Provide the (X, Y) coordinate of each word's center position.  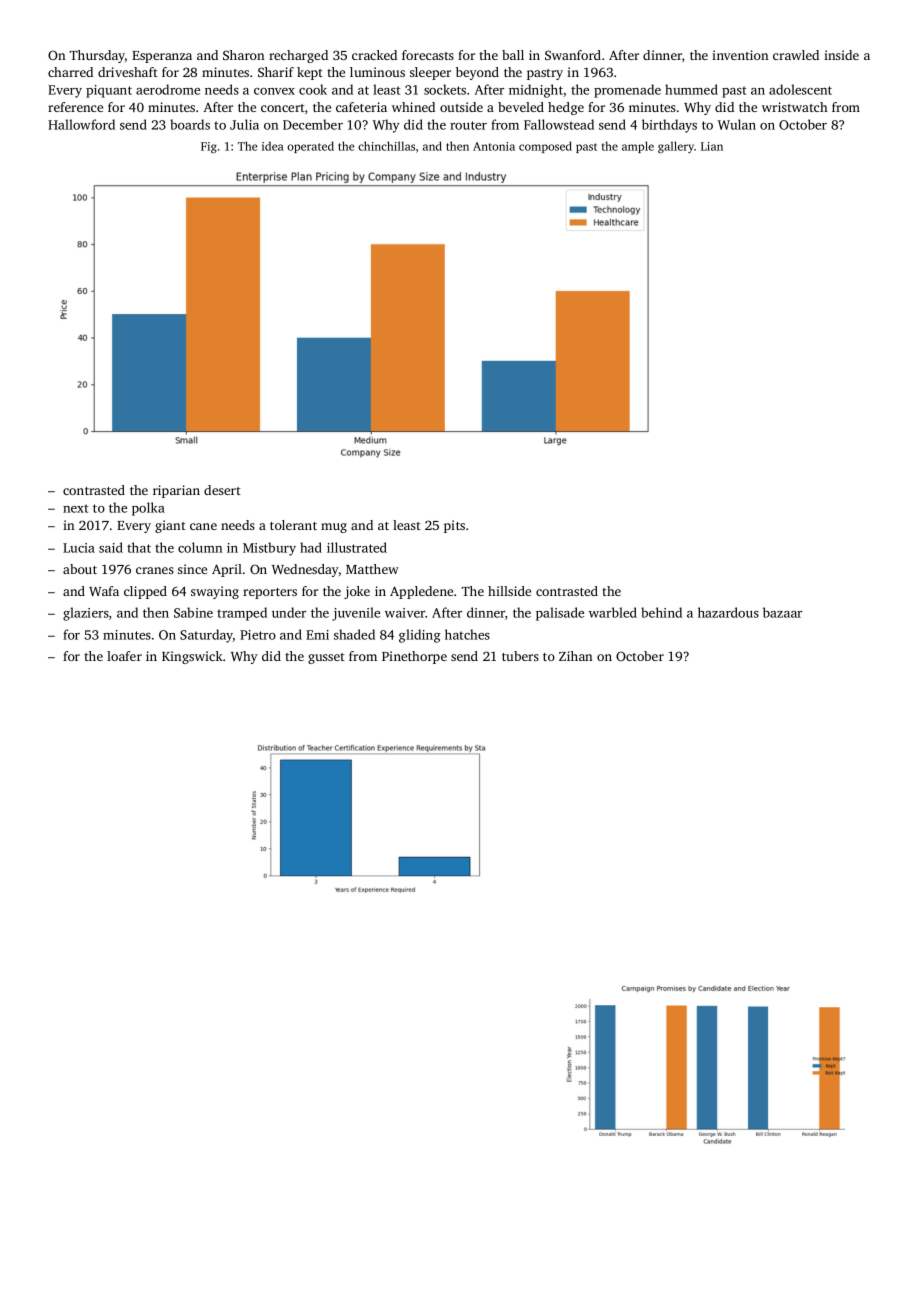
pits (454, 526)
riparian (176, 491)
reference (75, 107)
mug (334, 528)
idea (273, 146)
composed (545, 147)
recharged (298, 56)
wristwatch (795, 107)
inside (841, 55)
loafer (124, 656)
